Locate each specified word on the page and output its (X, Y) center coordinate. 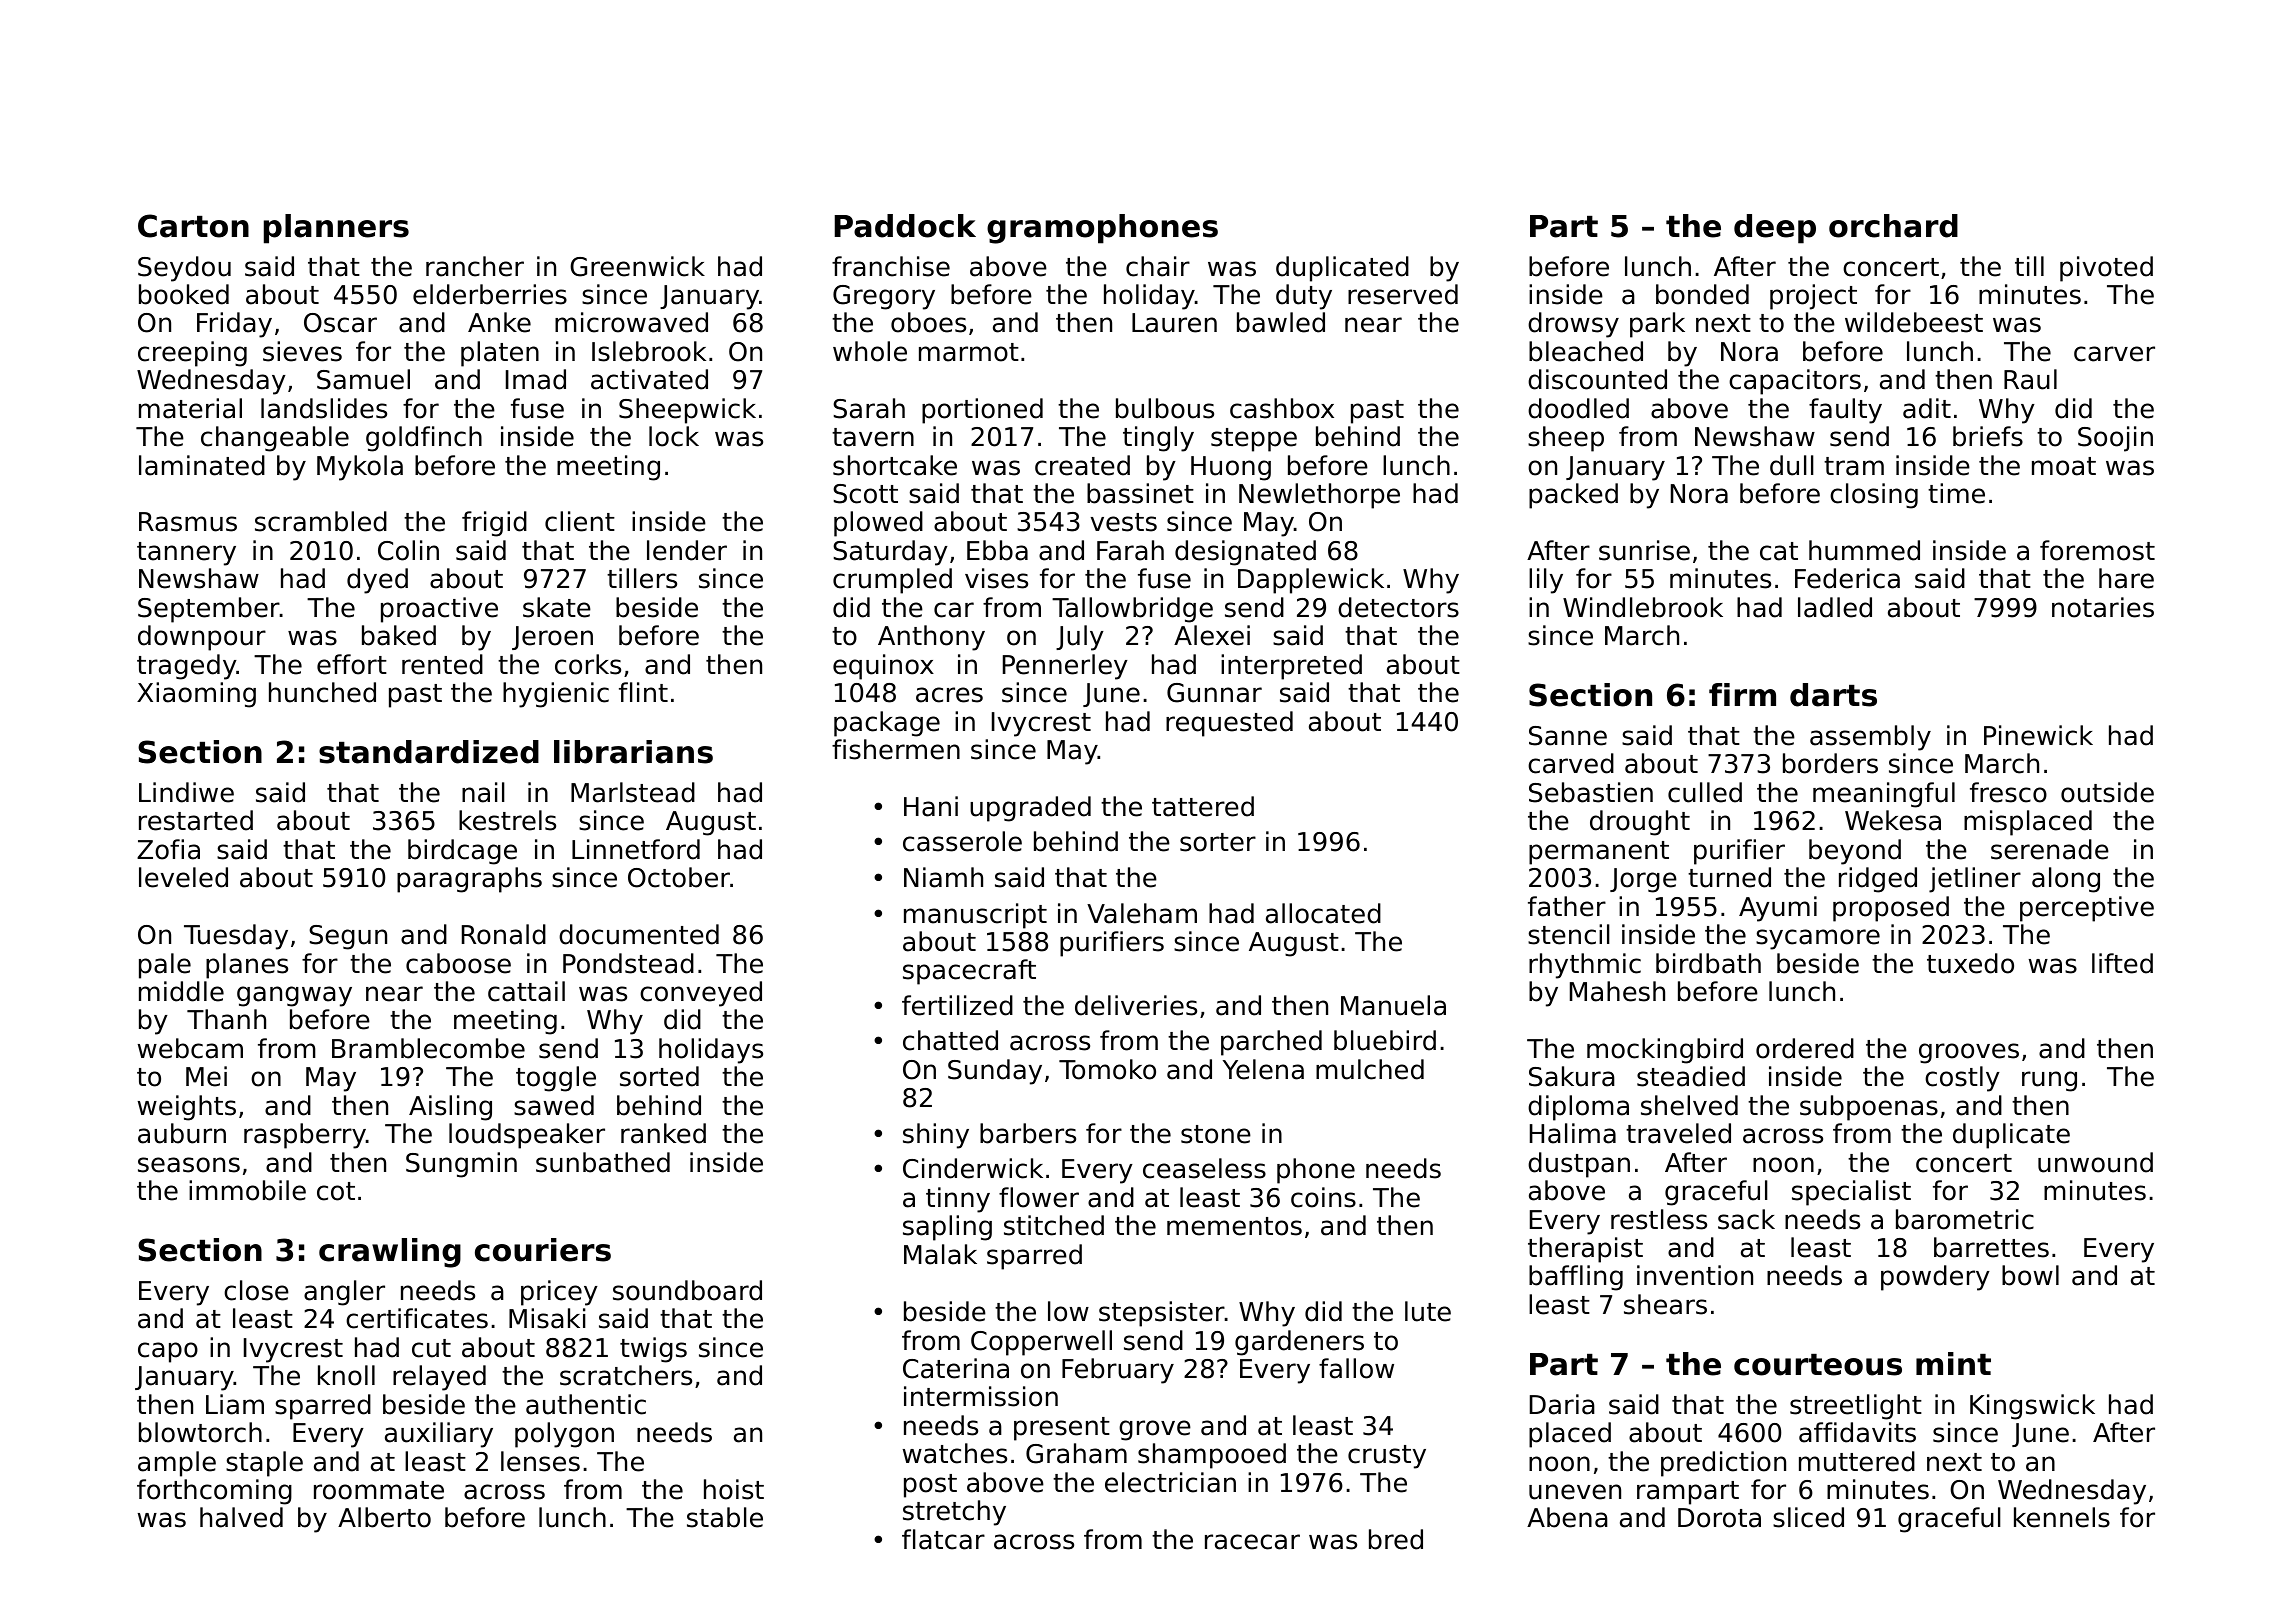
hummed (1864, 550)
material (190, 408)
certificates (417, 1318)
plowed (878, 524)
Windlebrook (1643, 607)
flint (643, 692)
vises (996, 578)
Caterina (956, 1368)
